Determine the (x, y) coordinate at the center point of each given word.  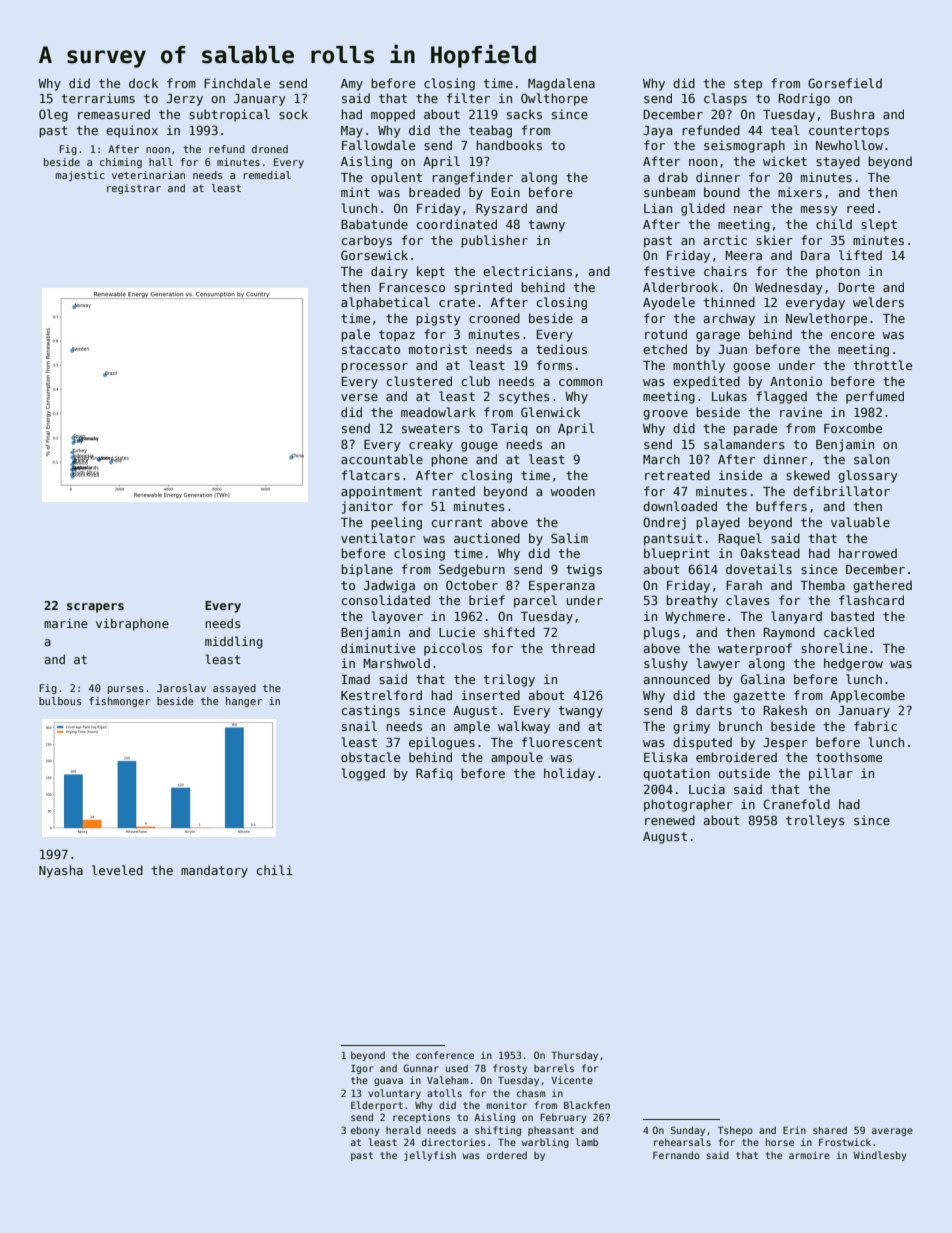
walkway (524, 727)
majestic (80, 176)
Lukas (729, 396)
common (580, 382)
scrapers (95, 608)
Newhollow (849, 145)
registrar (134, 189)
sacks (524, 114)
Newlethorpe (826, 319)
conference (445, 1055)
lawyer (718, 664)
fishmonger (119, 702)
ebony (365, 1131)
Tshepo (735, 1131)
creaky (431, 445)
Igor (362, 1069)
